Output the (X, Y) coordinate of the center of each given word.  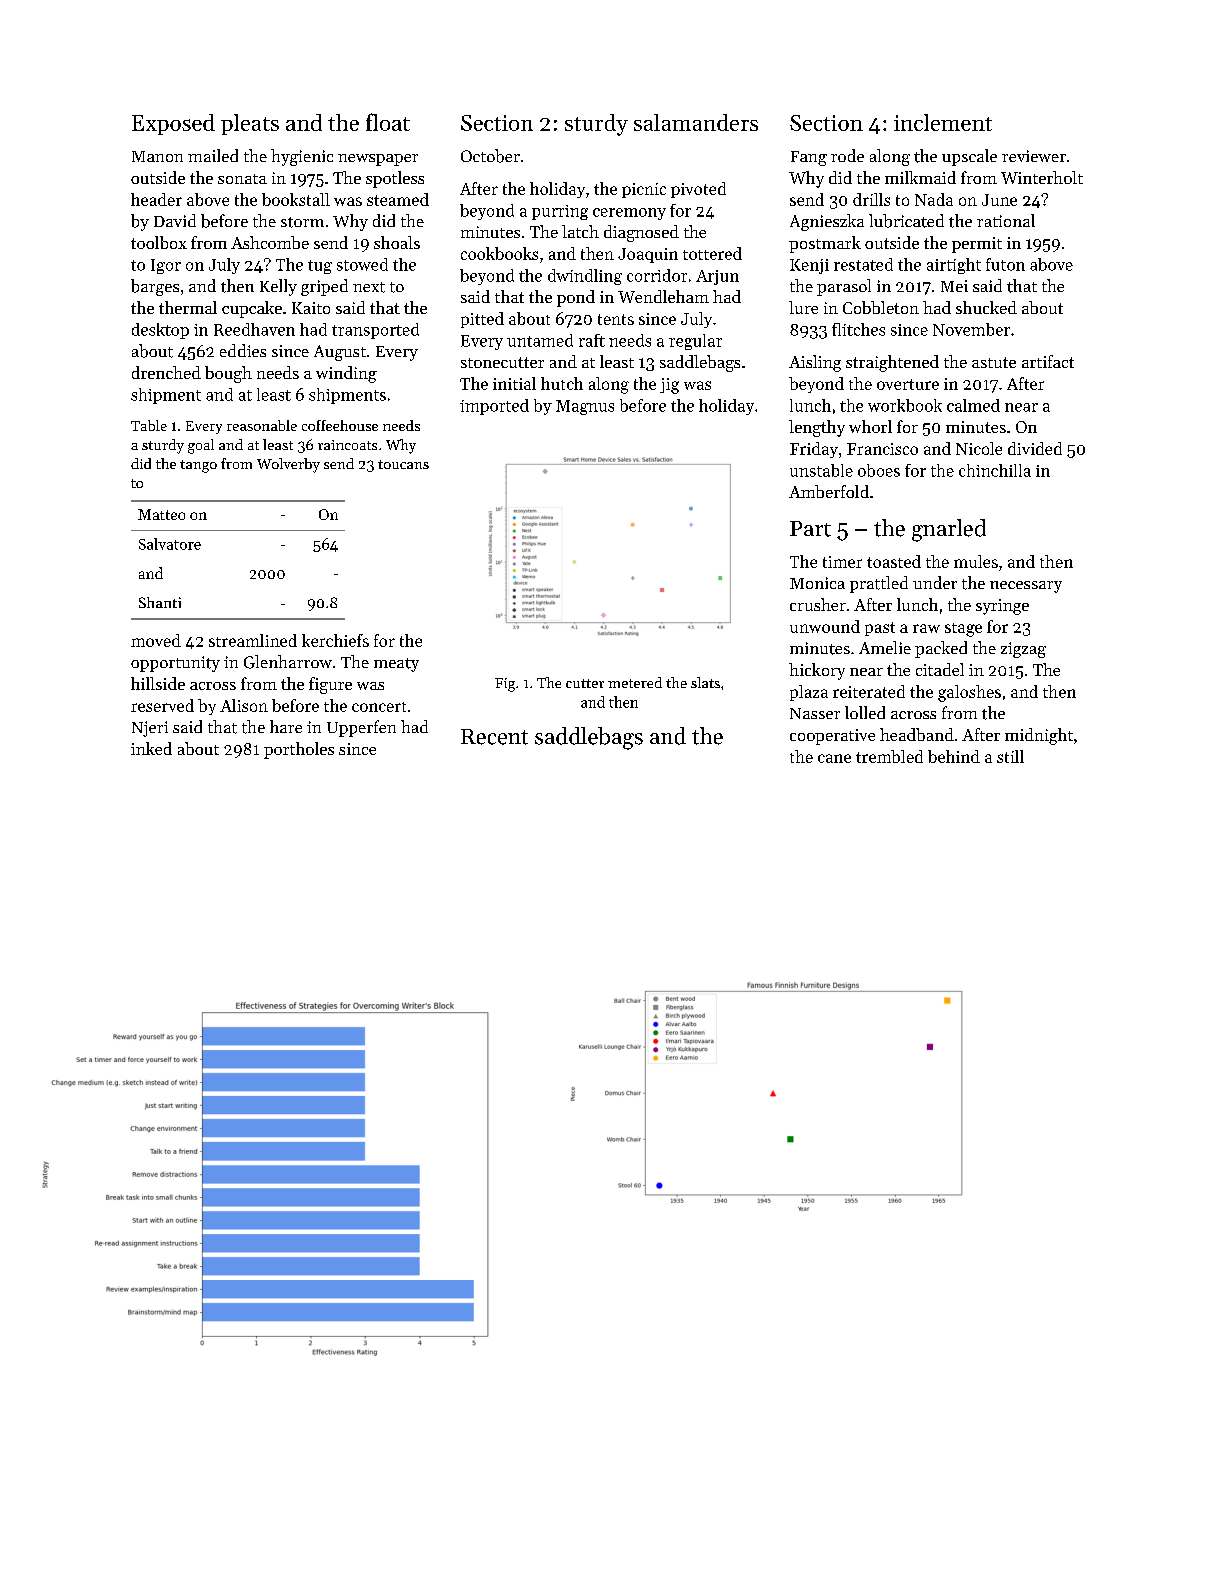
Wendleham (663, 296)
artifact (1048, 361)
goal (201, 446)
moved (156, 640)
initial (514, 383)
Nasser (815, 713)
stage (963, 630)
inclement (943, 122)
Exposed (173, 124)
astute (994, 362)
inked (151, 748)
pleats (250, 124)
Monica (817, 583)
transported (375, 331)
